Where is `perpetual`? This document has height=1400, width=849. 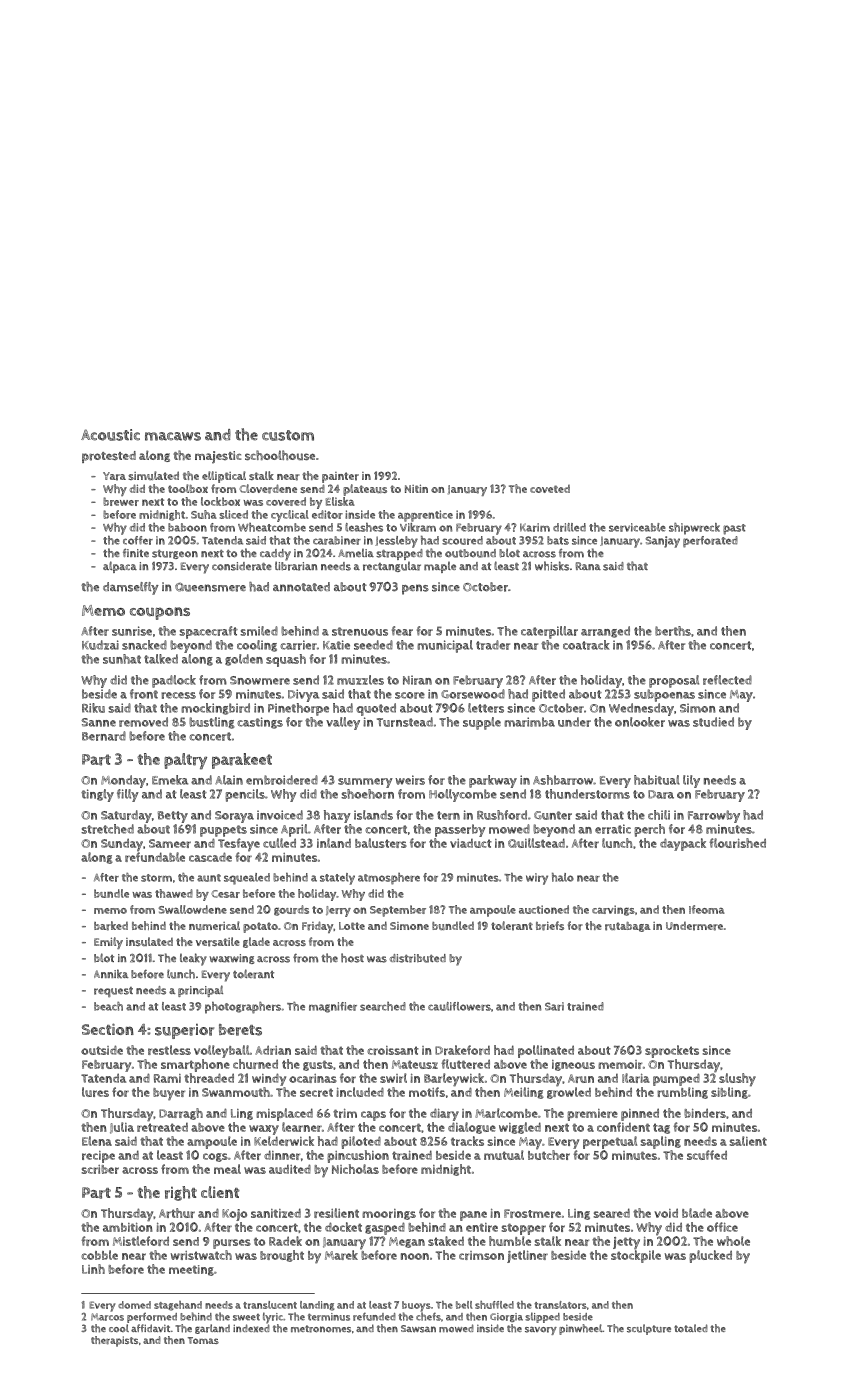
perpetual is located at coordinates (610, 1142).
